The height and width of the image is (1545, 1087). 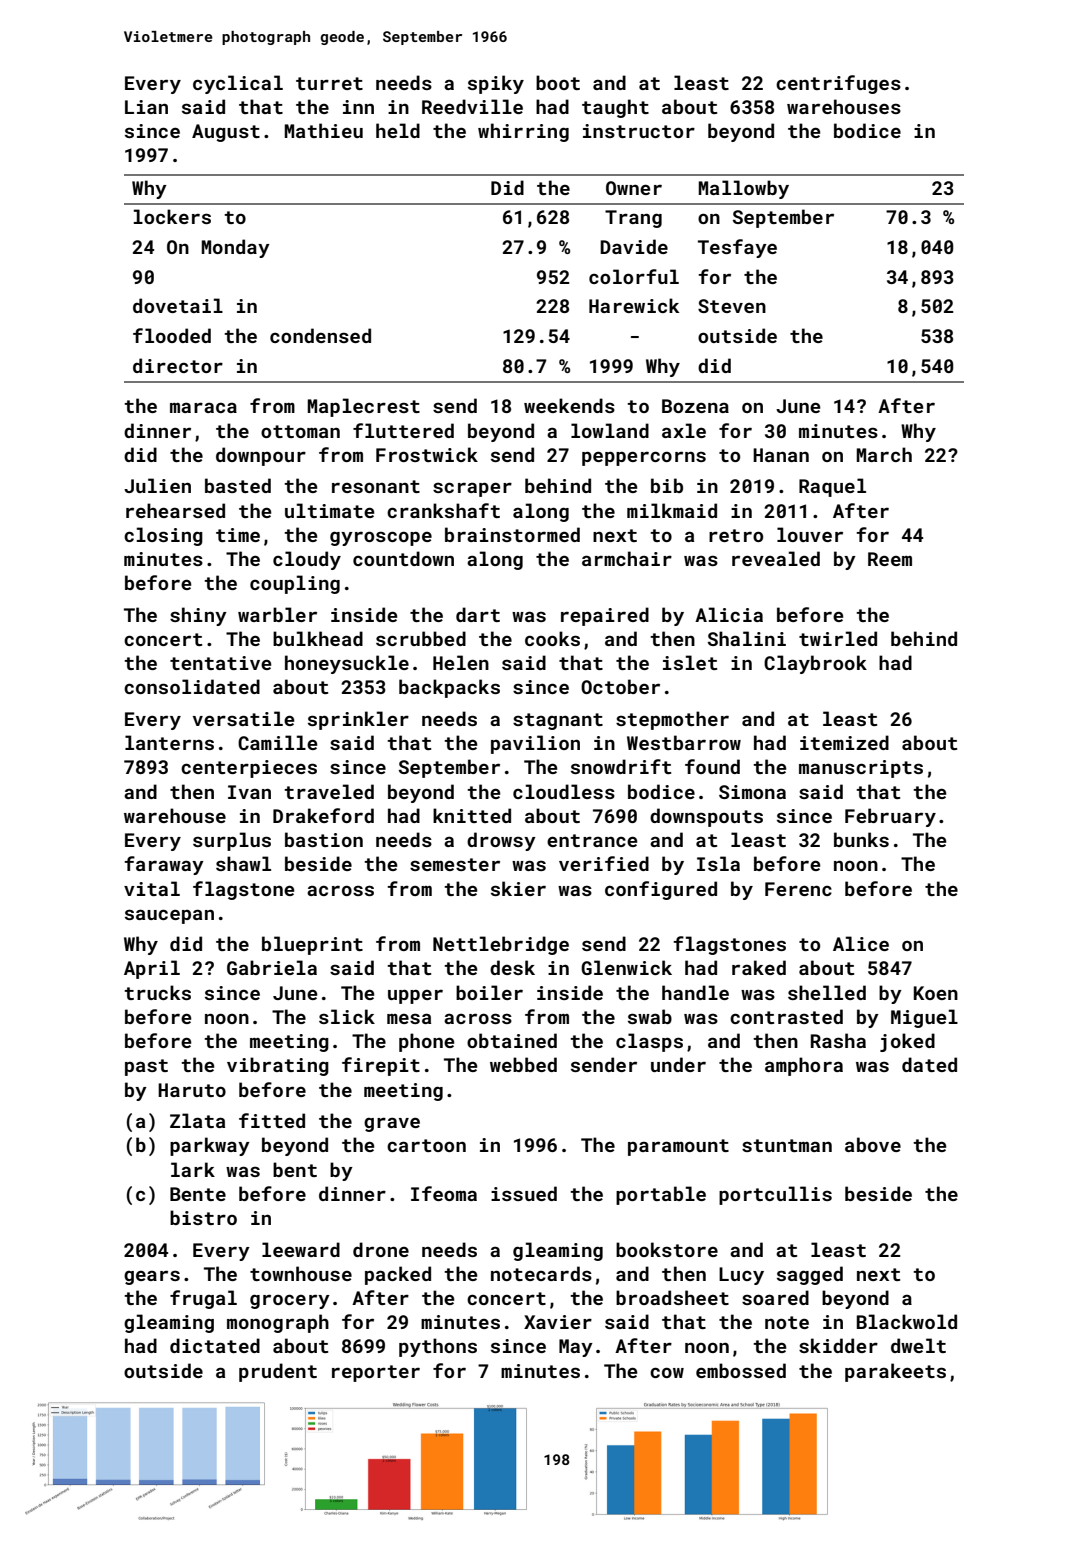 I want to click on Lian, so click(x=146, y=107).
